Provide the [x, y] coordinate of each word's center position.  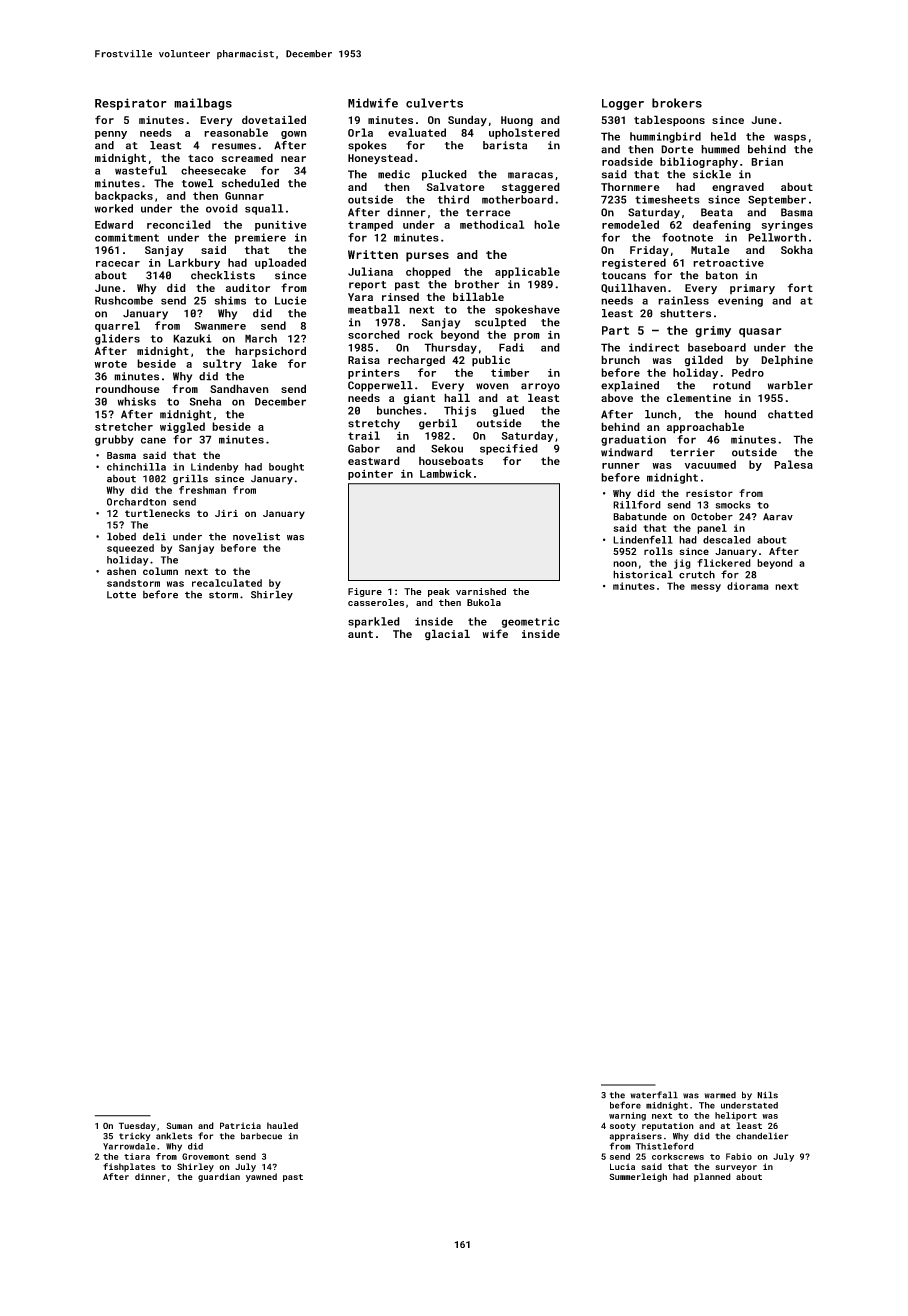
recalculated [227, 583]
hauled [282, 1125]
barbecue [261, 1136]
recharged [416, 361]
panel [712, 529]
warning [627, 1116]
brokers [677, 103]
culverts [434, 103]
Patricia [240, 1125]
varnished [481, 591]
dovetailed [274, 119]
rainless [683, 300]
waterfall [654, 1095]
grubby [114, 440]
